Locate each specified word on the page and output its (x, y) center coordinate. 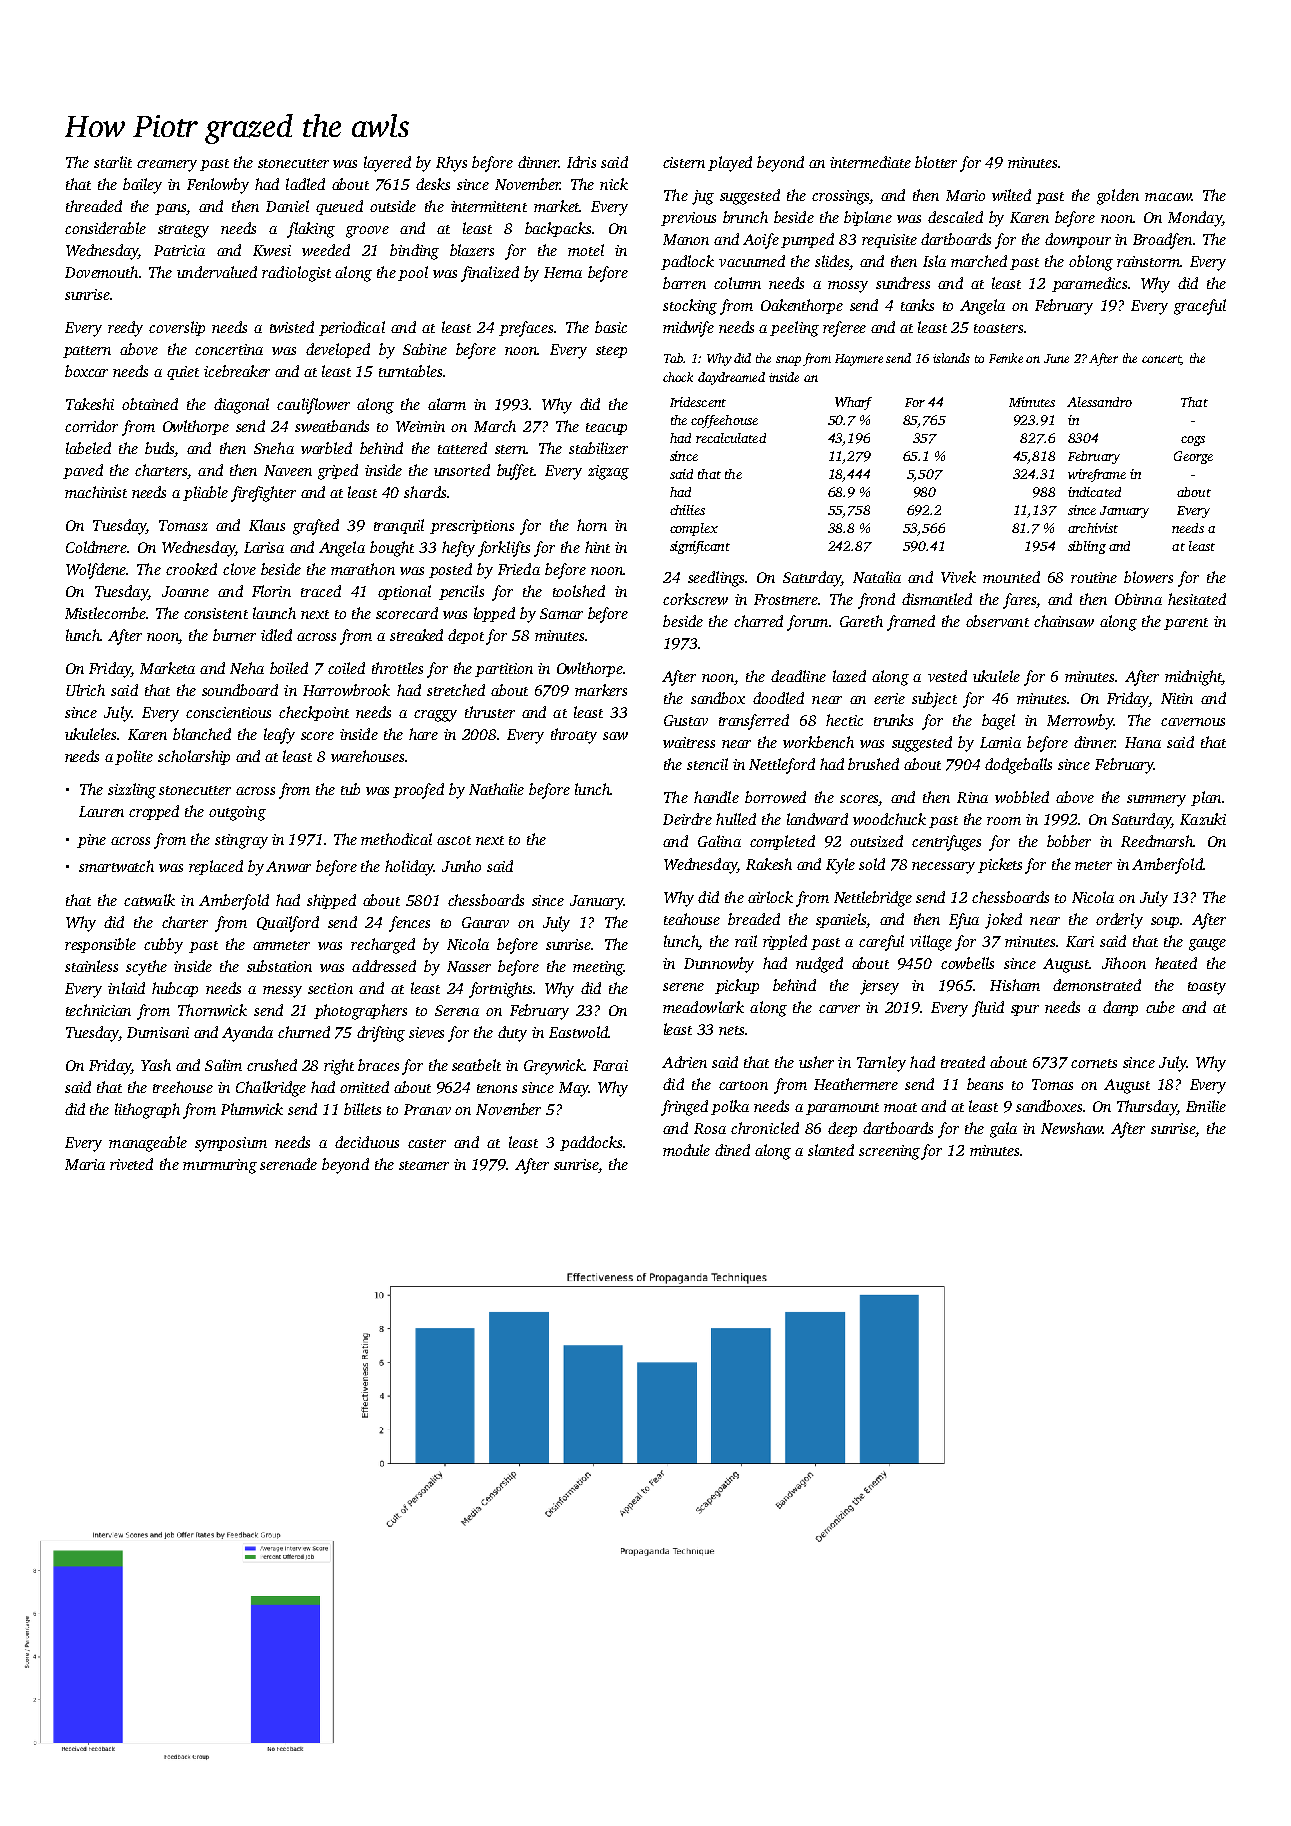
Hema (563, 272)
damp (1120, 1008)
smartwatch (116, 866)
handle (716, 797)
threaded (94, 206)
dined (732, 1150)
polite (134, 757)
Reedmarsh (1157, 841)
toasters (998, 328)
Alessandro (1099, 402)
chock (678, 377)
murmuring (220, 1166)
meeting (598, 968)
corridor (91, 426)
